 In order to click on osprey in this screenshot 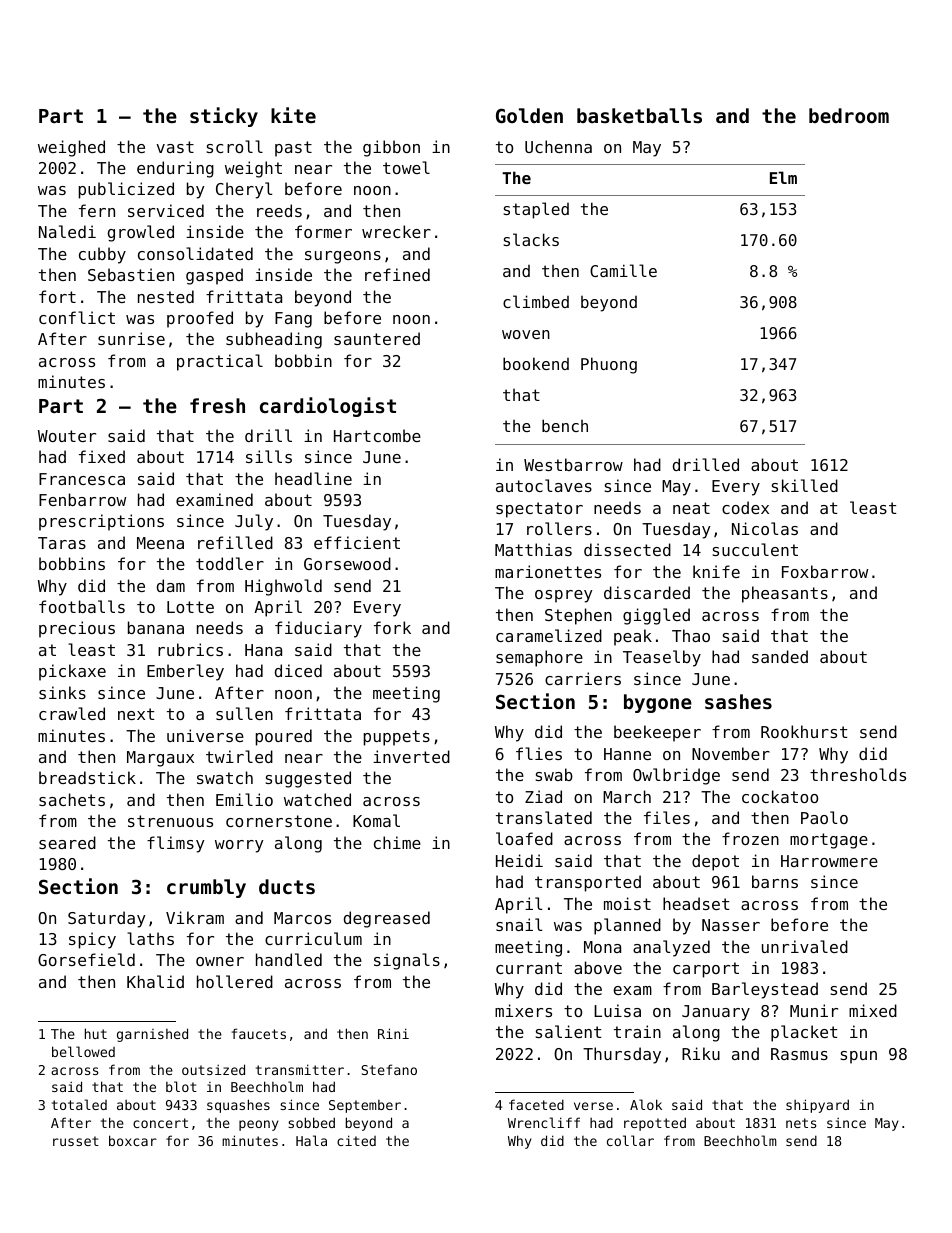, I will do `click(564, 596)`.
